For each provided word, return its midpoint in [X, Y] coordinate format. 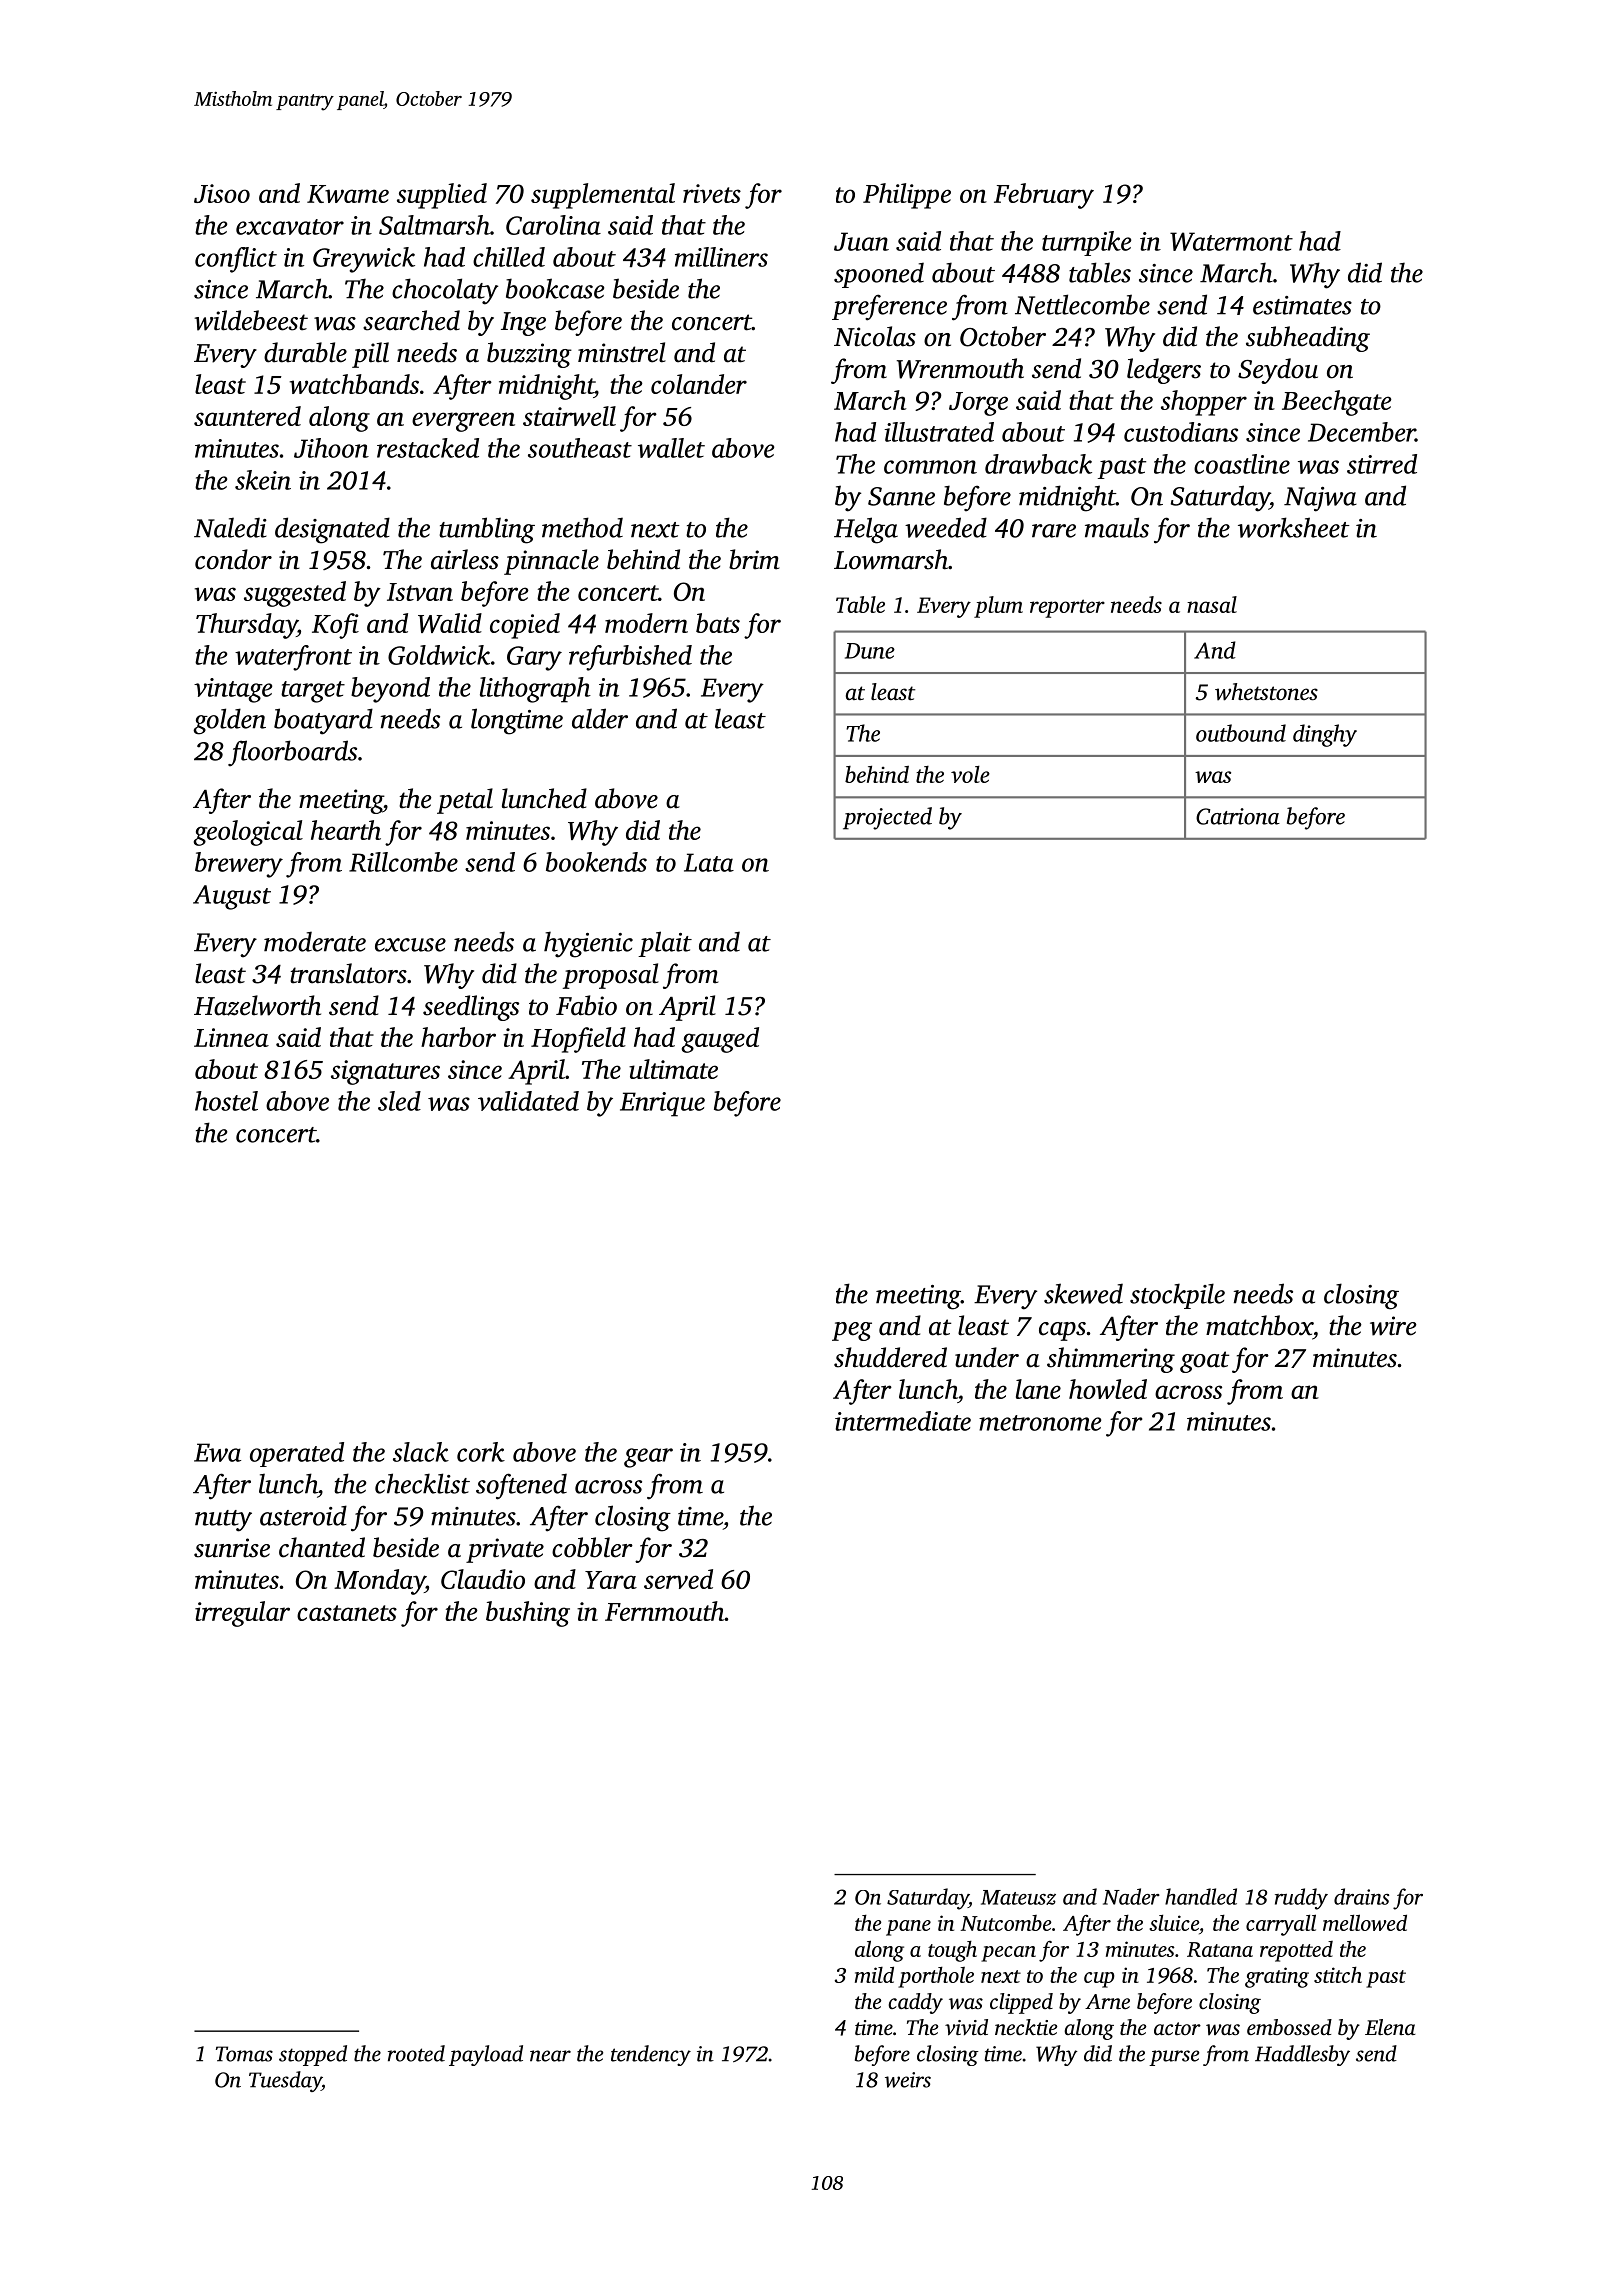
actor [1177, 2028]
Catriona [1238, 816]
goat [1204, 1362]
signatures [385, 1072]
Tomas [244, 2054]
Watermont [1231, 241]
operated [297, 1454]
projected [887, 818]
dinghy [1325, 735]
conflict [236, 260]
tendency [651, 2055]
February [1044, 196]
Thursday [246, 626]
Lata [709, 862]
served [678, 1579]
